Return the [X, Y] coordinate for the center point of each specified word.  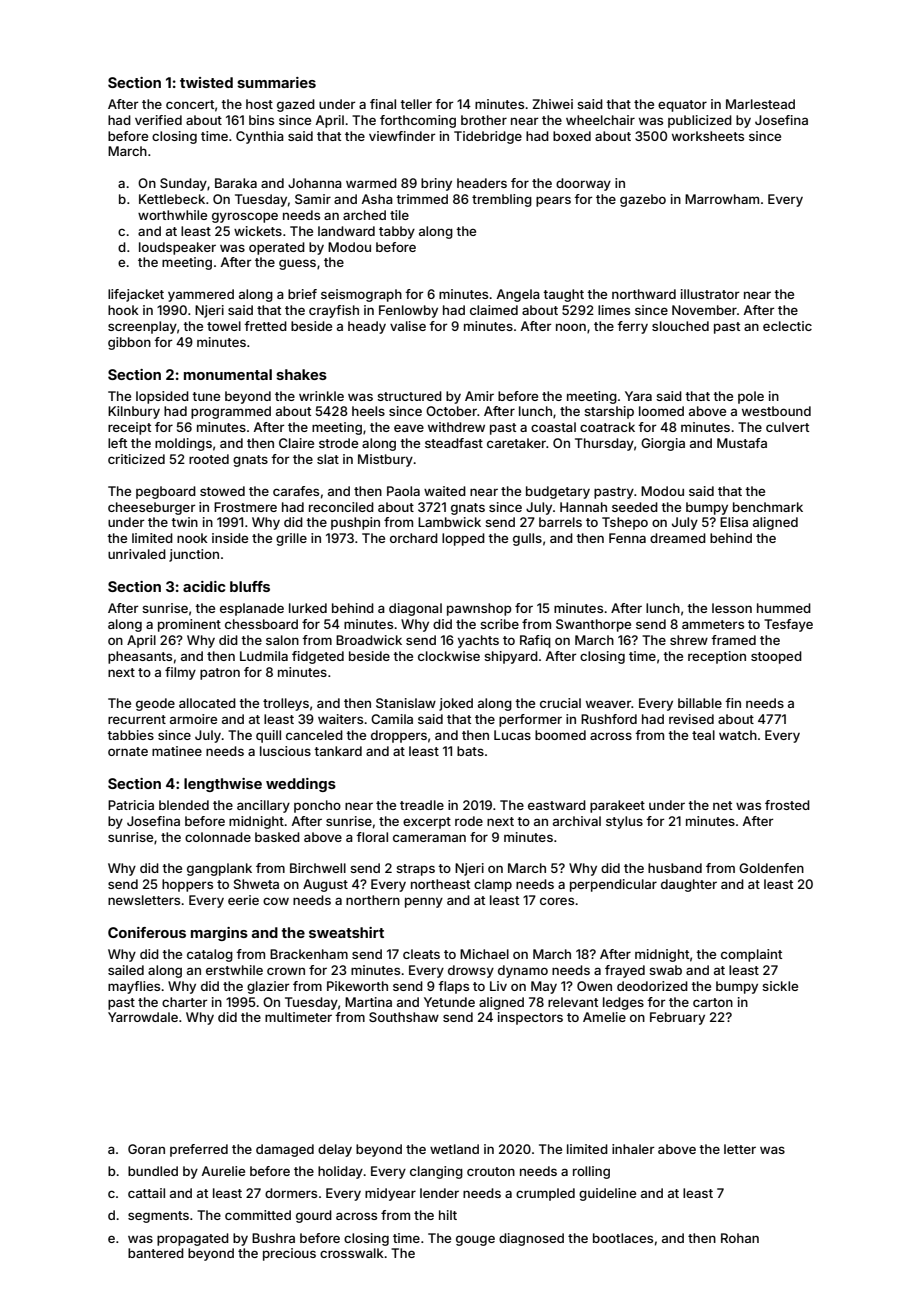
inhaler [633, 1149]
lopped [463, 539]
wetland [454, 1149]
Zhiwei [552, 104]
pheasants [140, 657]
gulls [527, 539]
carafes [296, 491]
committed [258, 1215]
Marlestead [760, 104]
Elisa [734, 522]
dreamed [678, 538]
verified [158, 120]
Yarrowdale [143, 1017]
